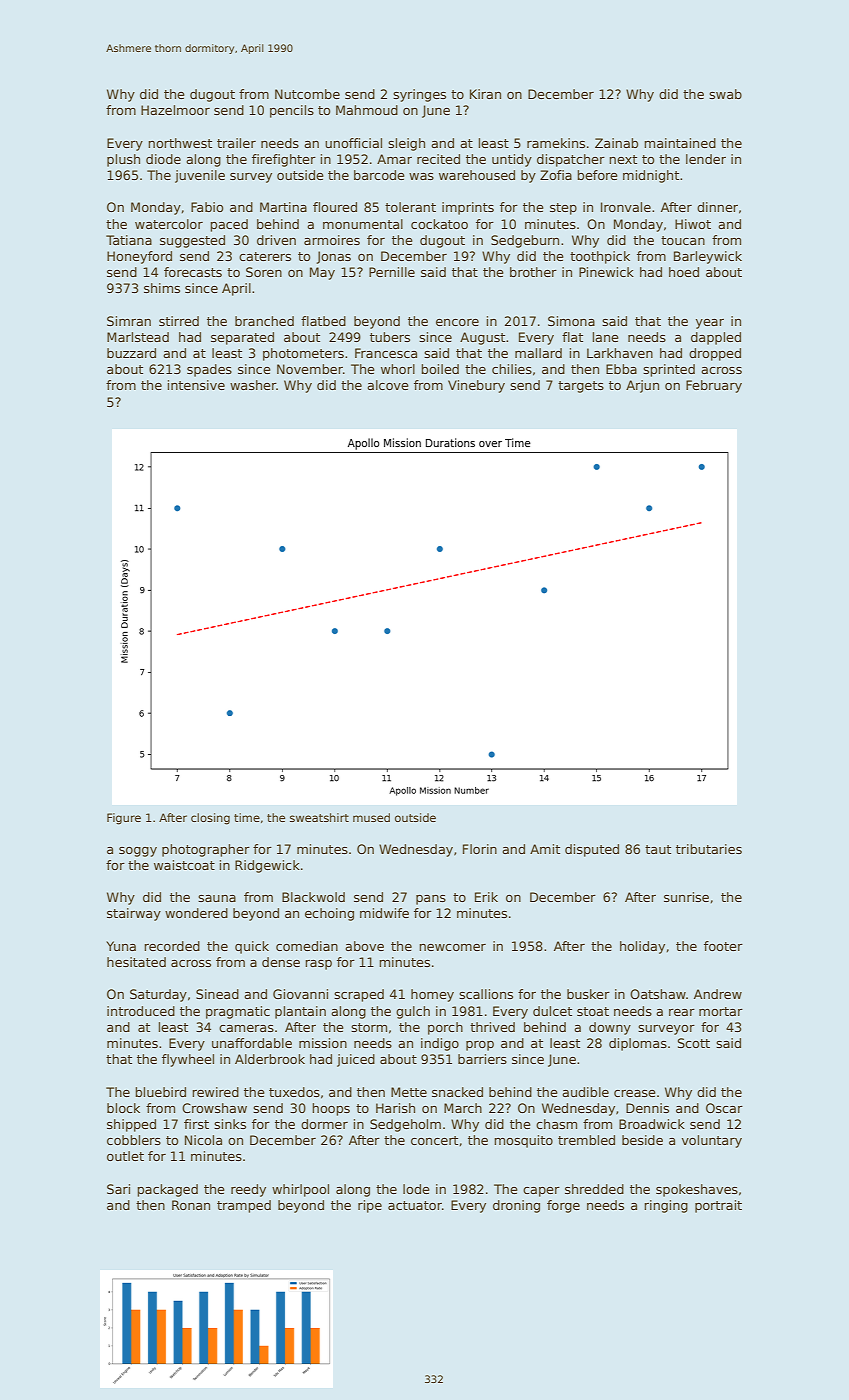 Image resolution: width=849 pixels, height=1400 pixels. Describe the element at coordinates (533, 272) in the page. I see `brother` at that location.
